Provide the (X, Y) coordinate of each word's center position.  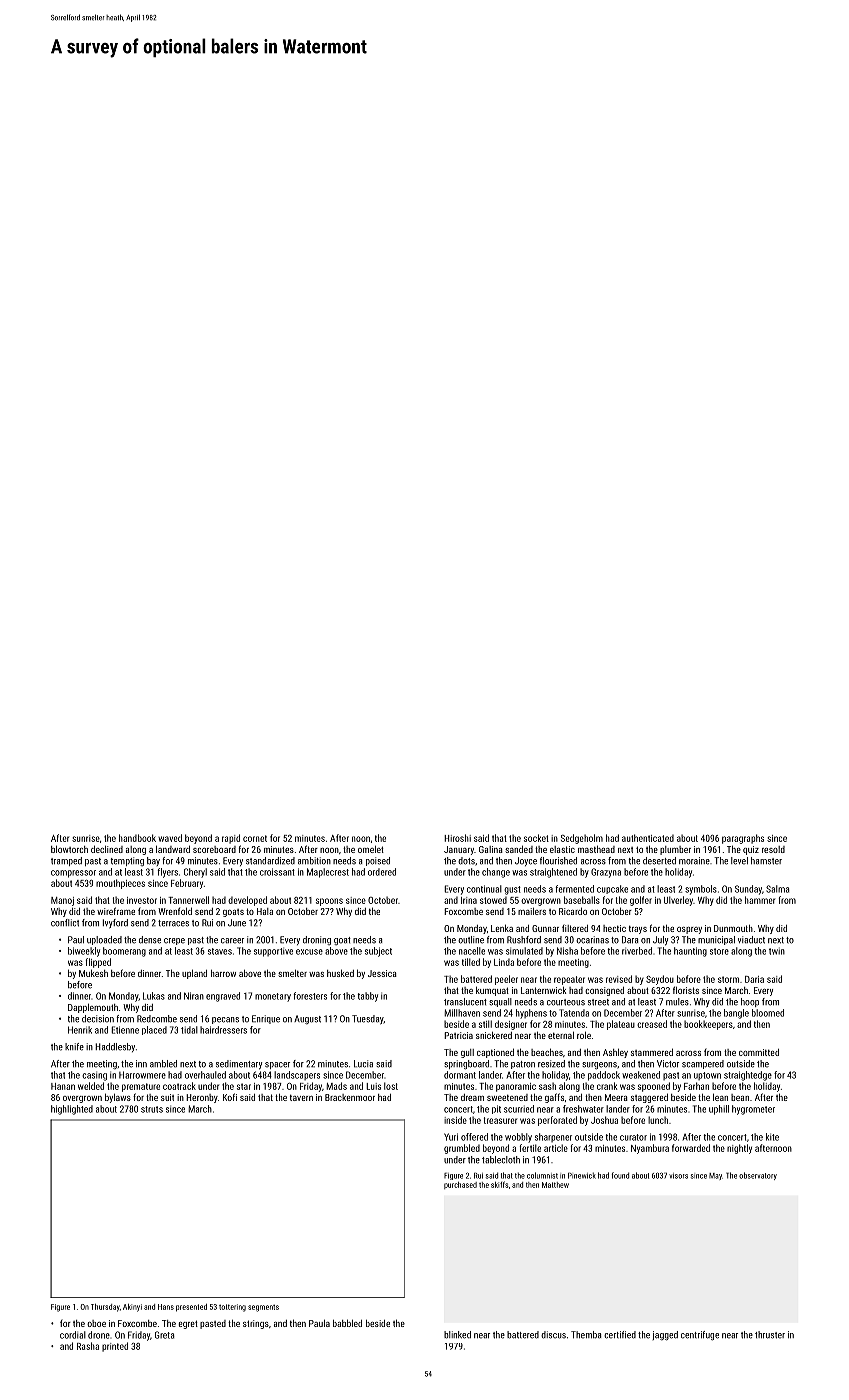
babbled (347, 1323)
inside (455, 1120)
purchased (460, 1185)
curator (633, 1137)
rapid (231, 839)
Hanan (63, 1086)
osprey (689, 930)
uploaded (104, 940)
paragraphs (743, 839)
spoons (329, 902)
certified (620, 1335)
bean (740, 1097)
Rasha (88, 1346)
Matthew (555, 1185)
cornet (255, 838)
